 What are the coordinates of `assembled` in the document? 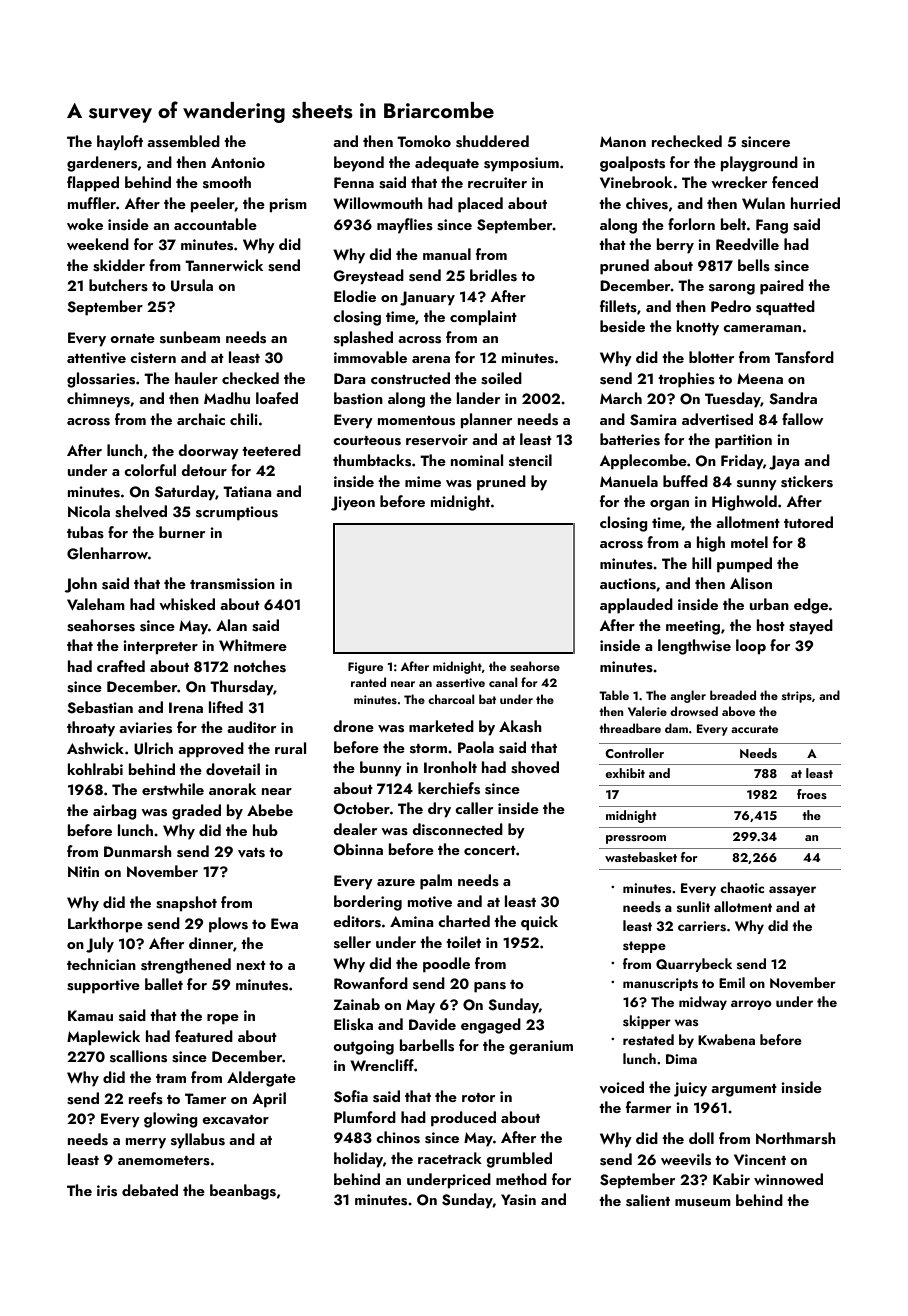 It's located at (183, 141).
